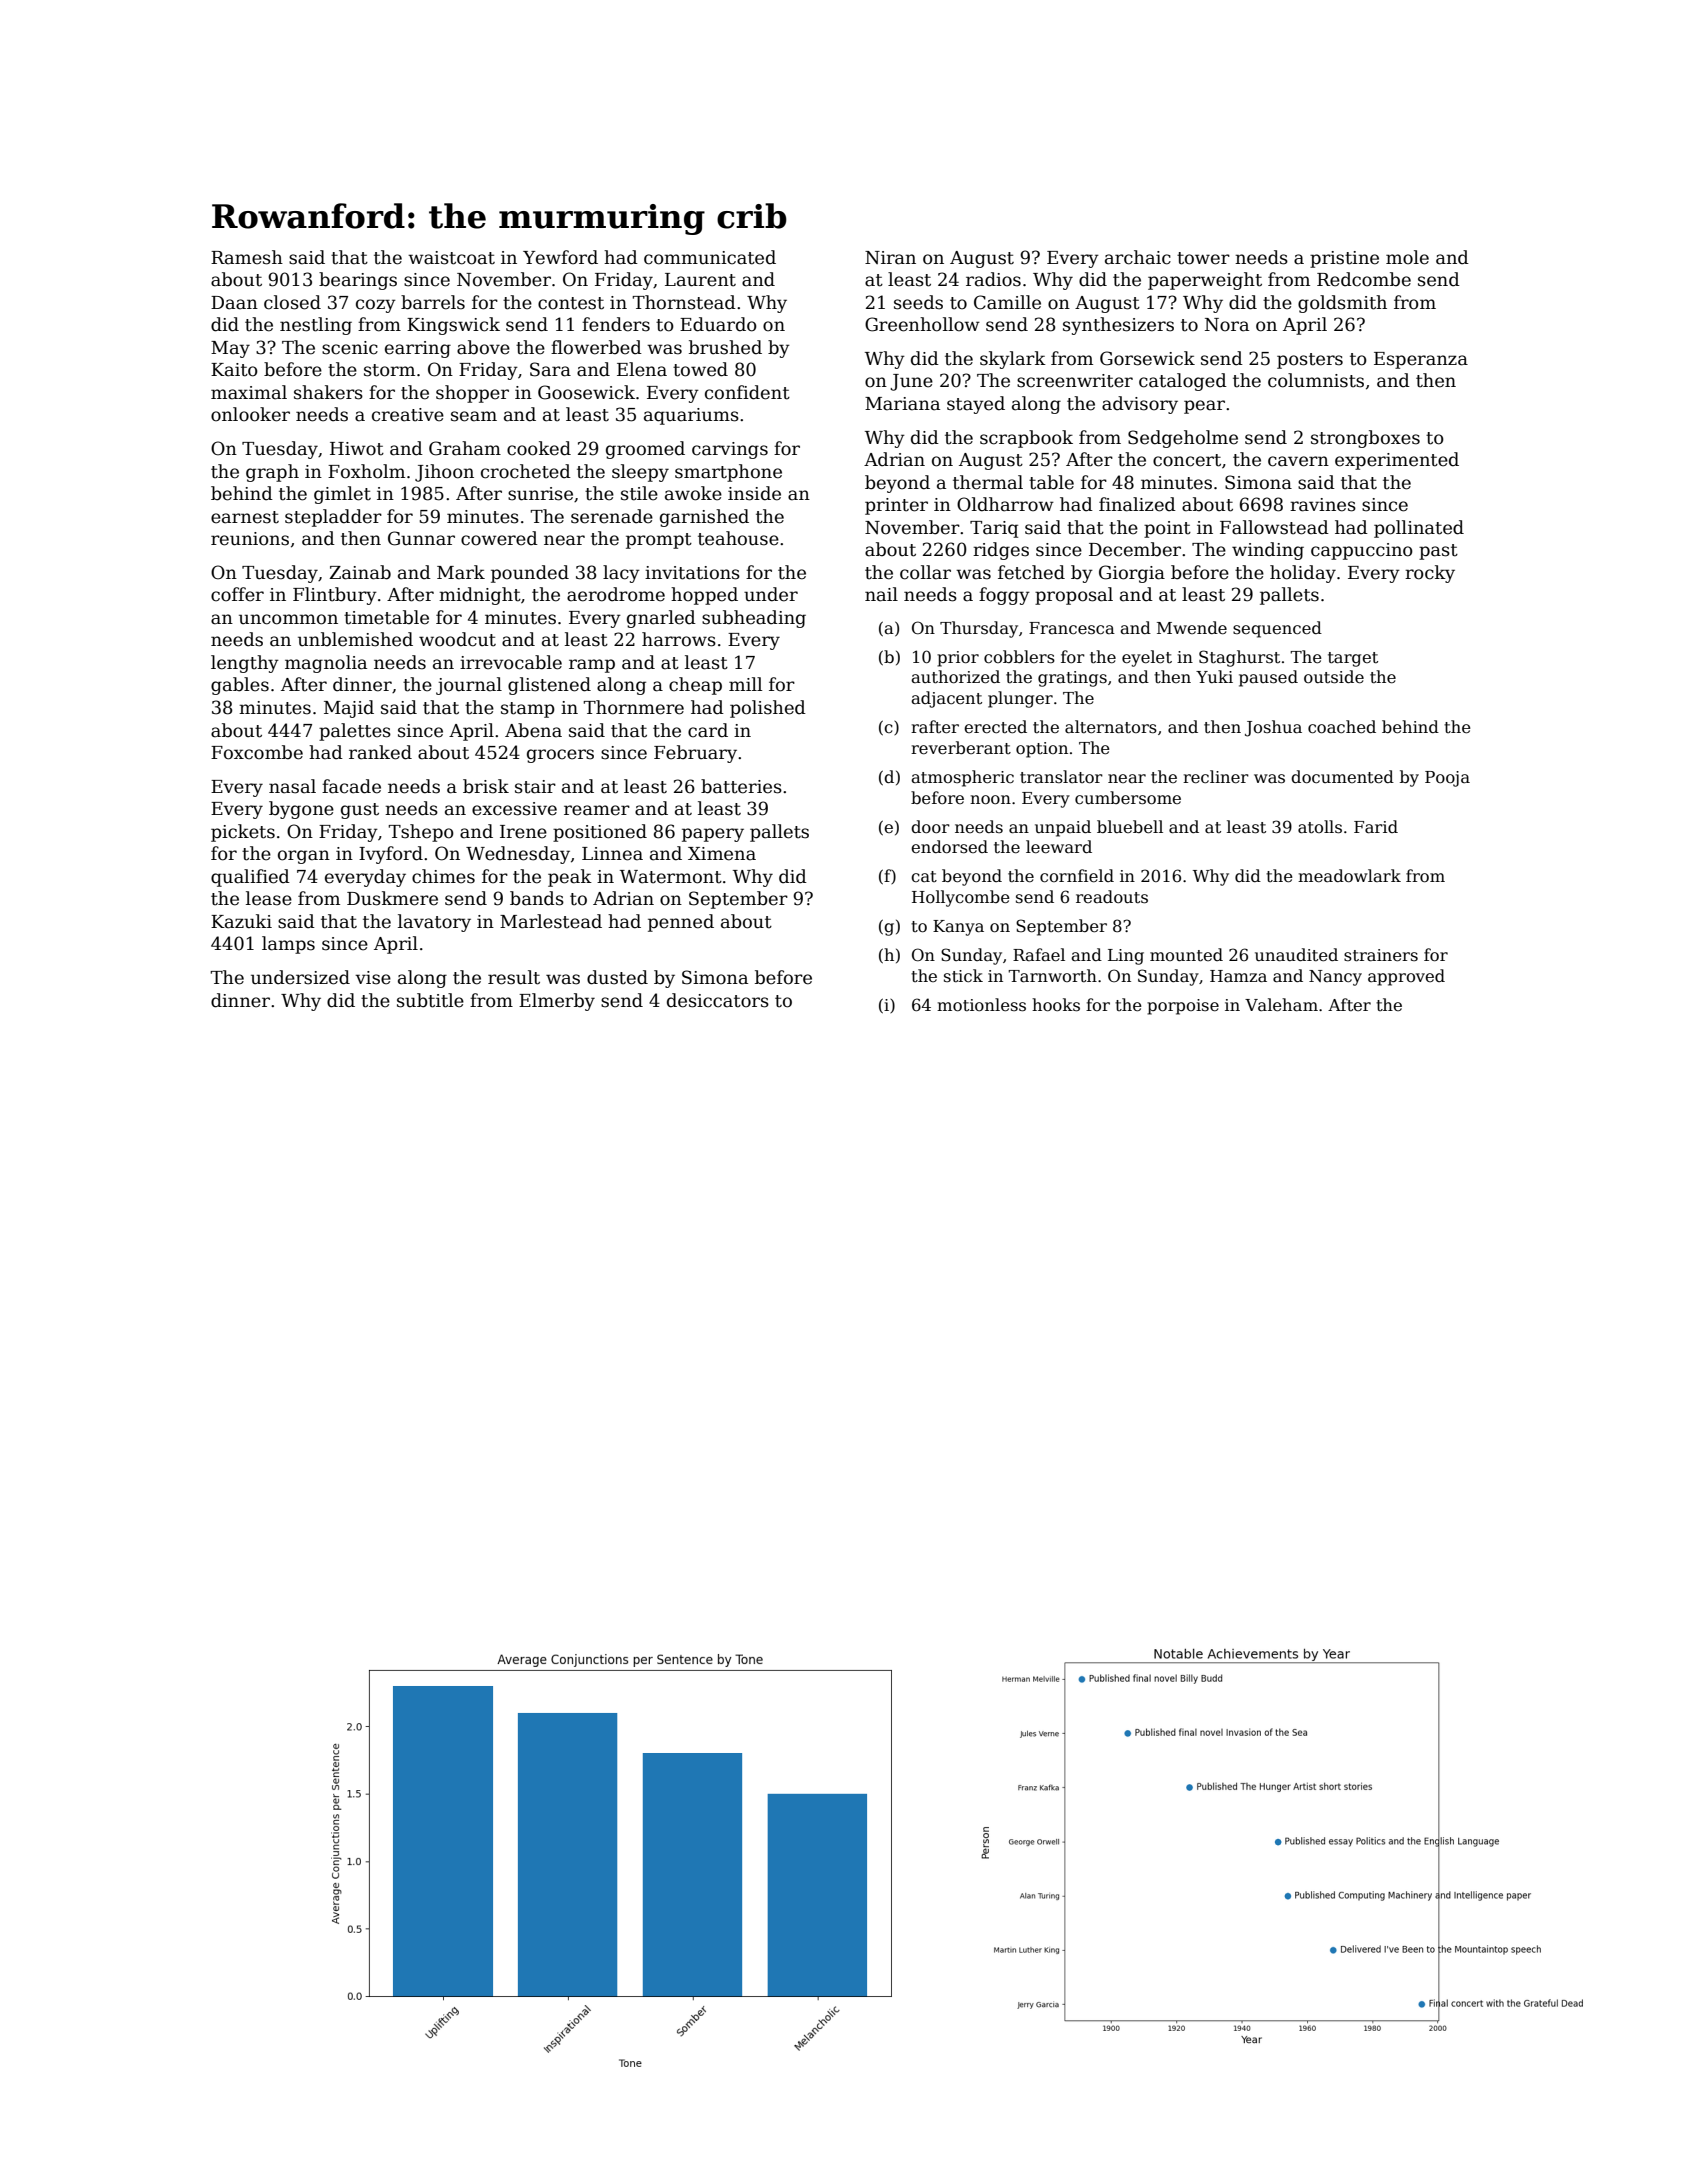  I want to click on thermal, so click(988, 482).
